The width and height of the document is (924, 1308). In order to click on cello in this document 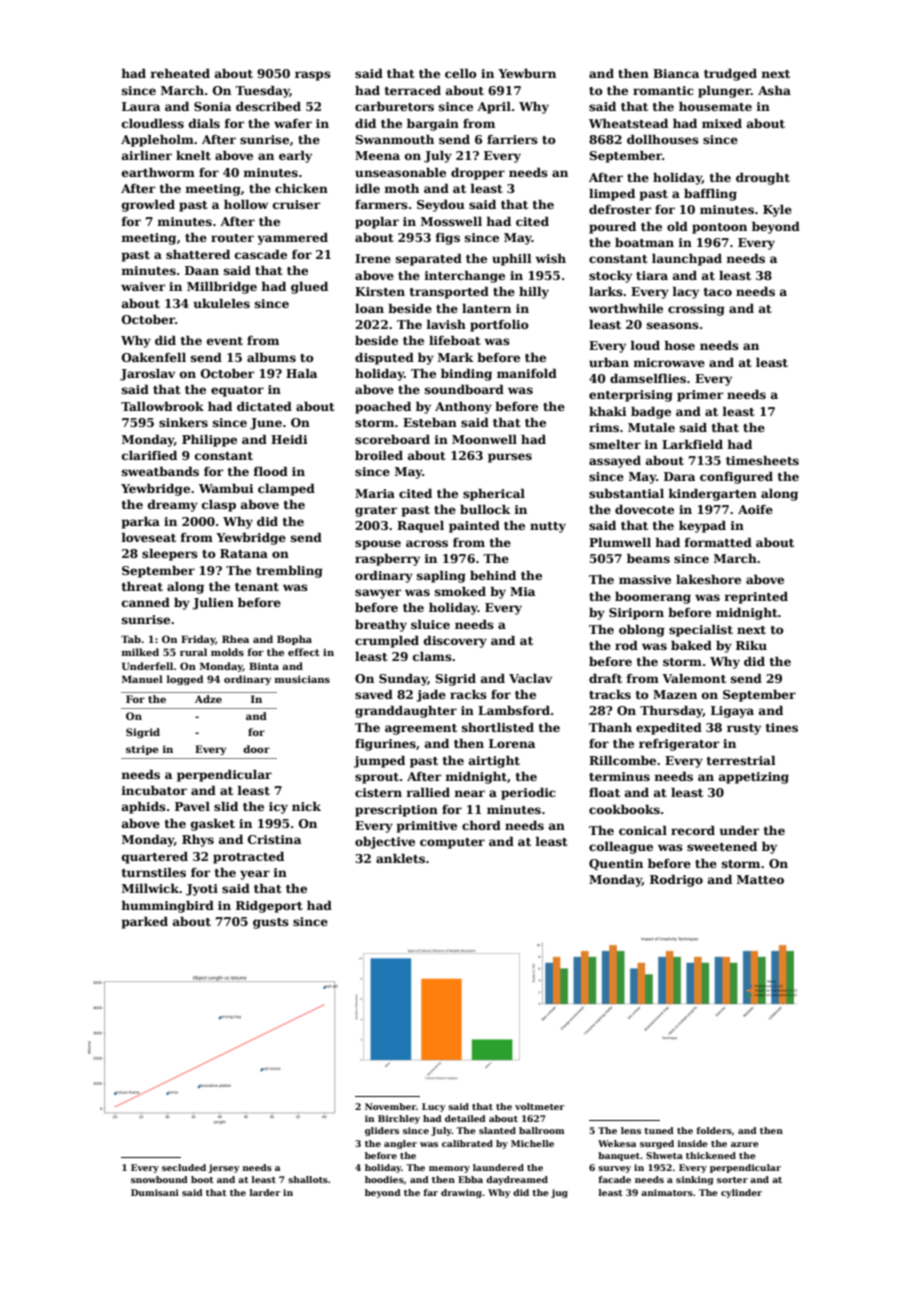, I will do `click(461, 73)`.
